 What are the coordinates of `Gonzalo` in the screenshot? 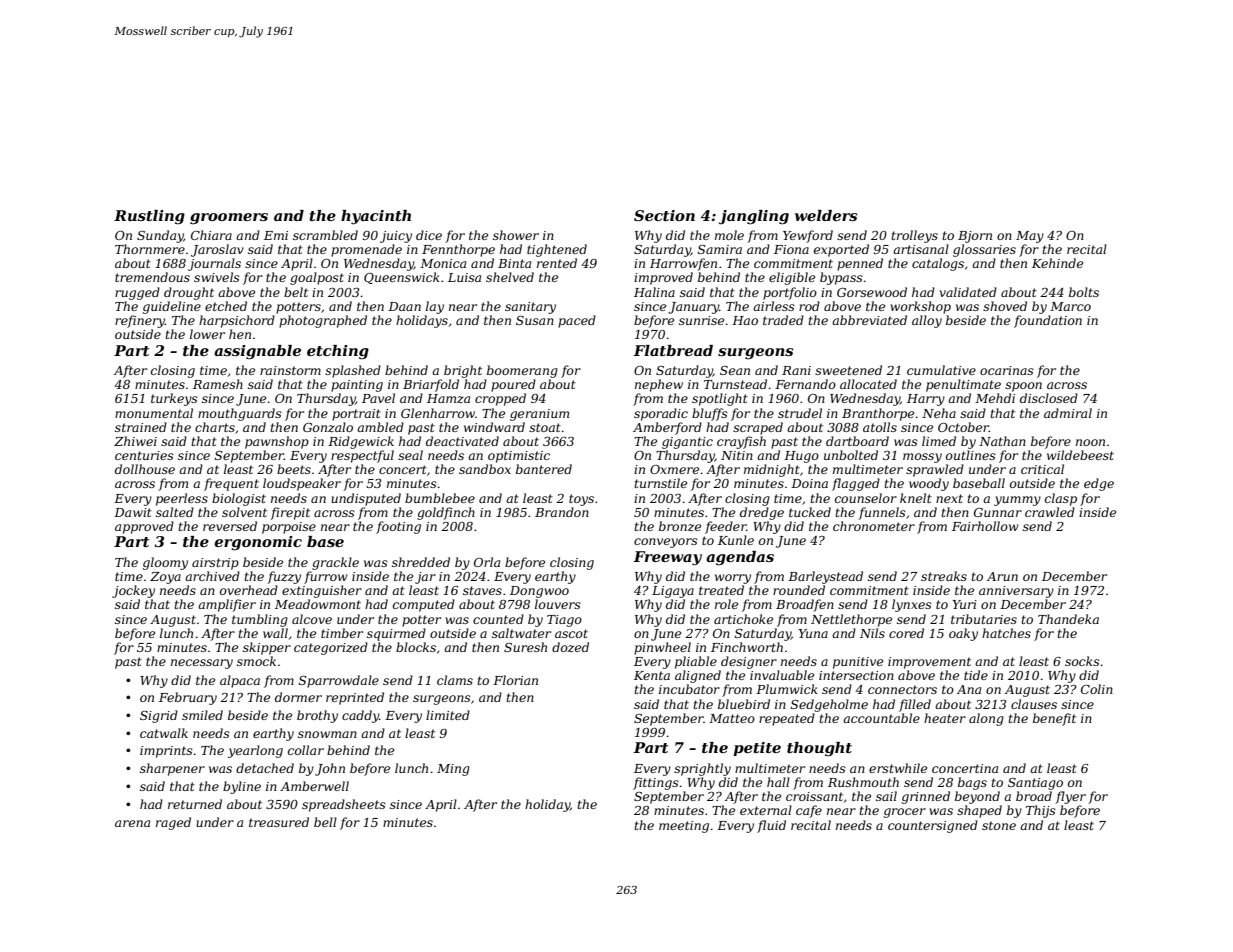 It's located at (328, 427).
